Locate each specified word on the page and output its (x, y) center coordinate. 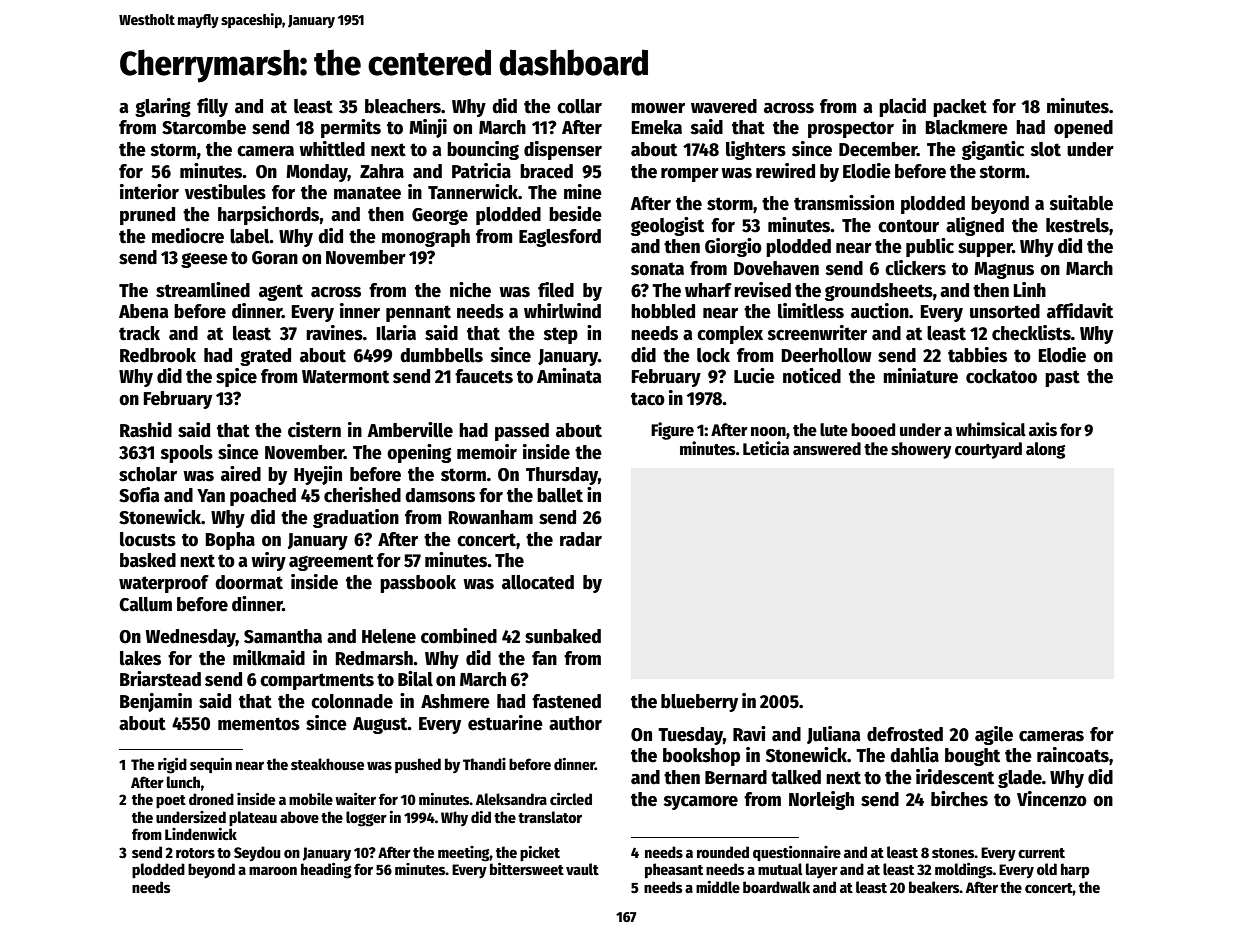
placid (902, 107)
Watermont (345, 377)
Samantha (283, 636)
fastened (566, 701)
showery (921, 450)
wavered (724, 106)
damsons (440, 495)
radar (581, 539)
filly (212, 107)
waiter (355, 799)
